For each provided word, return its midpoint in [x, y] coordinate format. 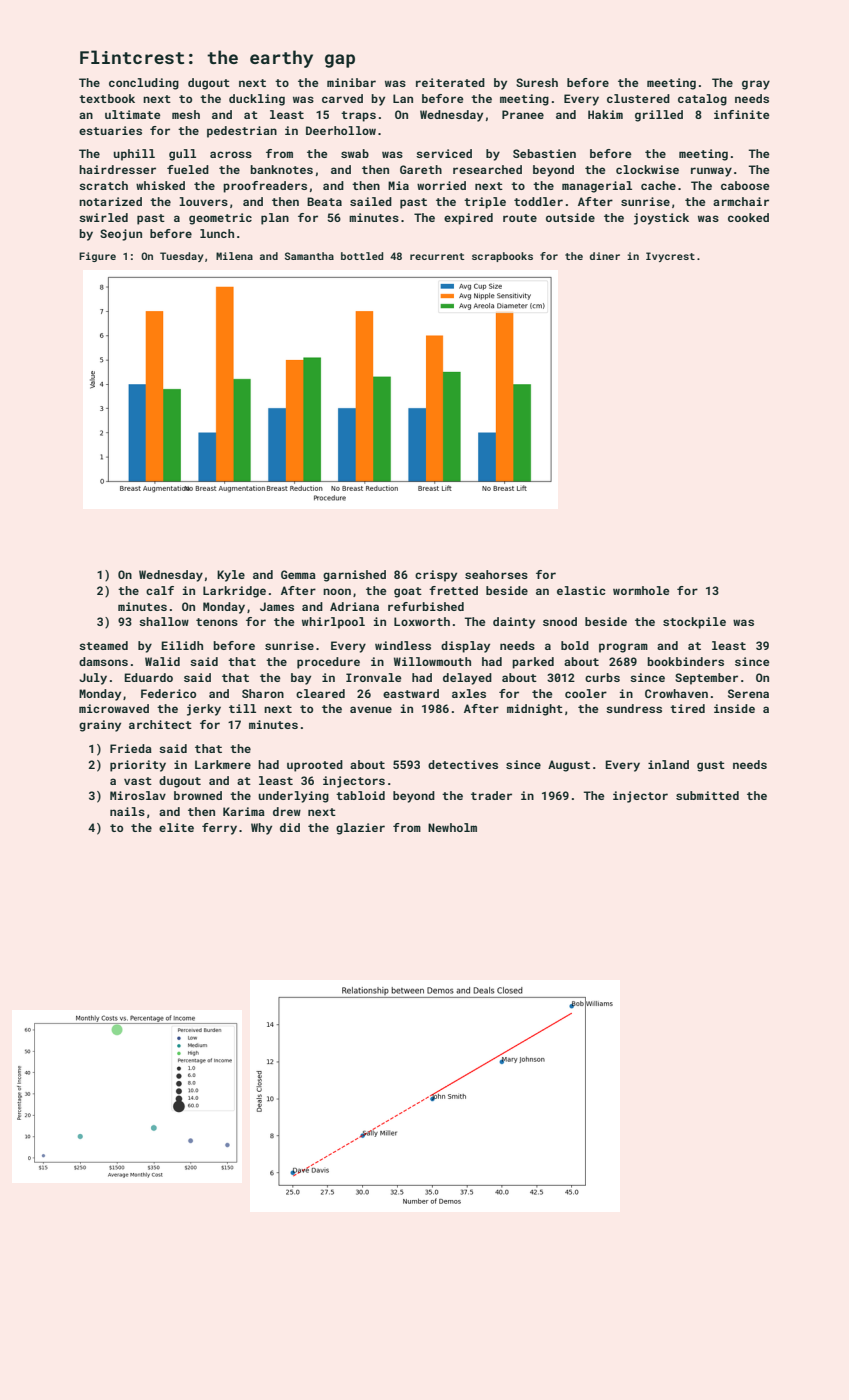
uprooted [315, 766]
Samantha [309, 256]
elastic [581, 590]
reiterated [450, 82]
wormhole [641, 590]
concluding [144, 84]
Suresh [537, 82]
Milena [234, 256]
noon [337, 591]
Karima [244, 811]
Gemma [298, 574]
